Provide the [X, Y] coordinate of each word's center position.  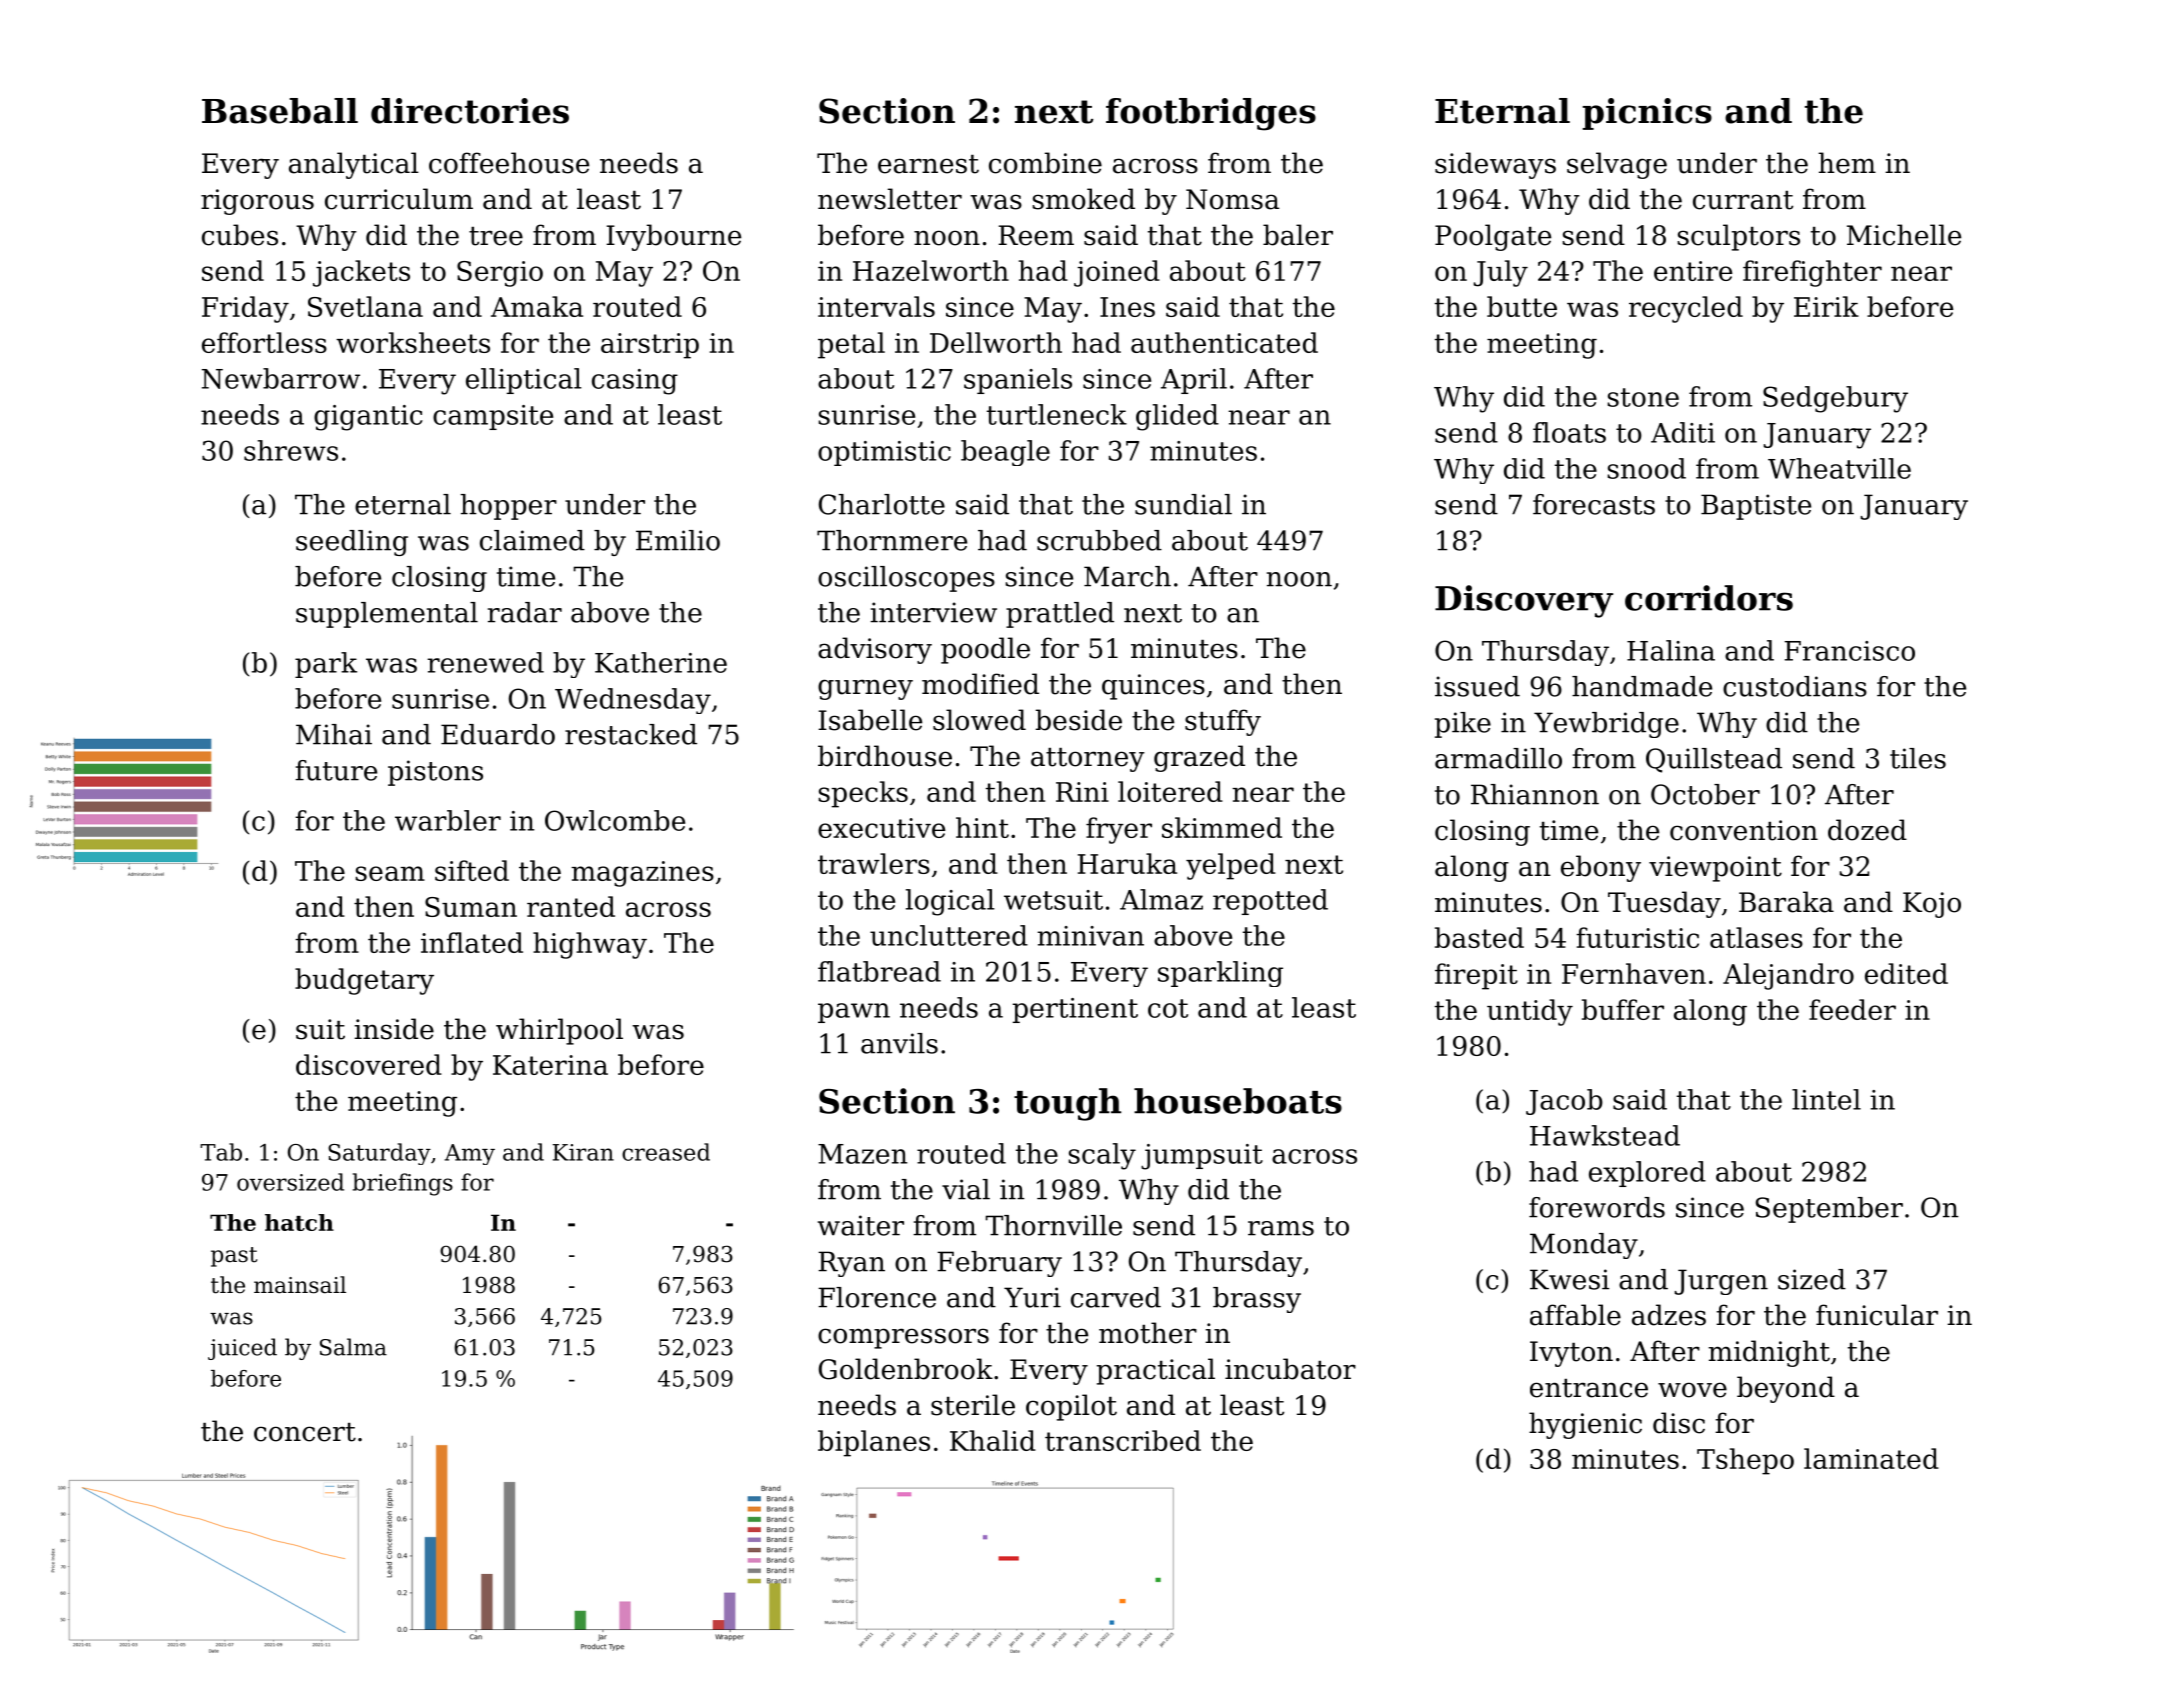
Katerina [550, 1065]
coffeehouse [509, 163]
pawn [854, 1013]
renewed [485, 662]
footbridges [1211, 114]
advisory [875, 650]
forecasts [1594, 504]
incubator [1290, 1369]
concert [305, 1432]
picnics [1647, 114]
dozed [1867, 830]
